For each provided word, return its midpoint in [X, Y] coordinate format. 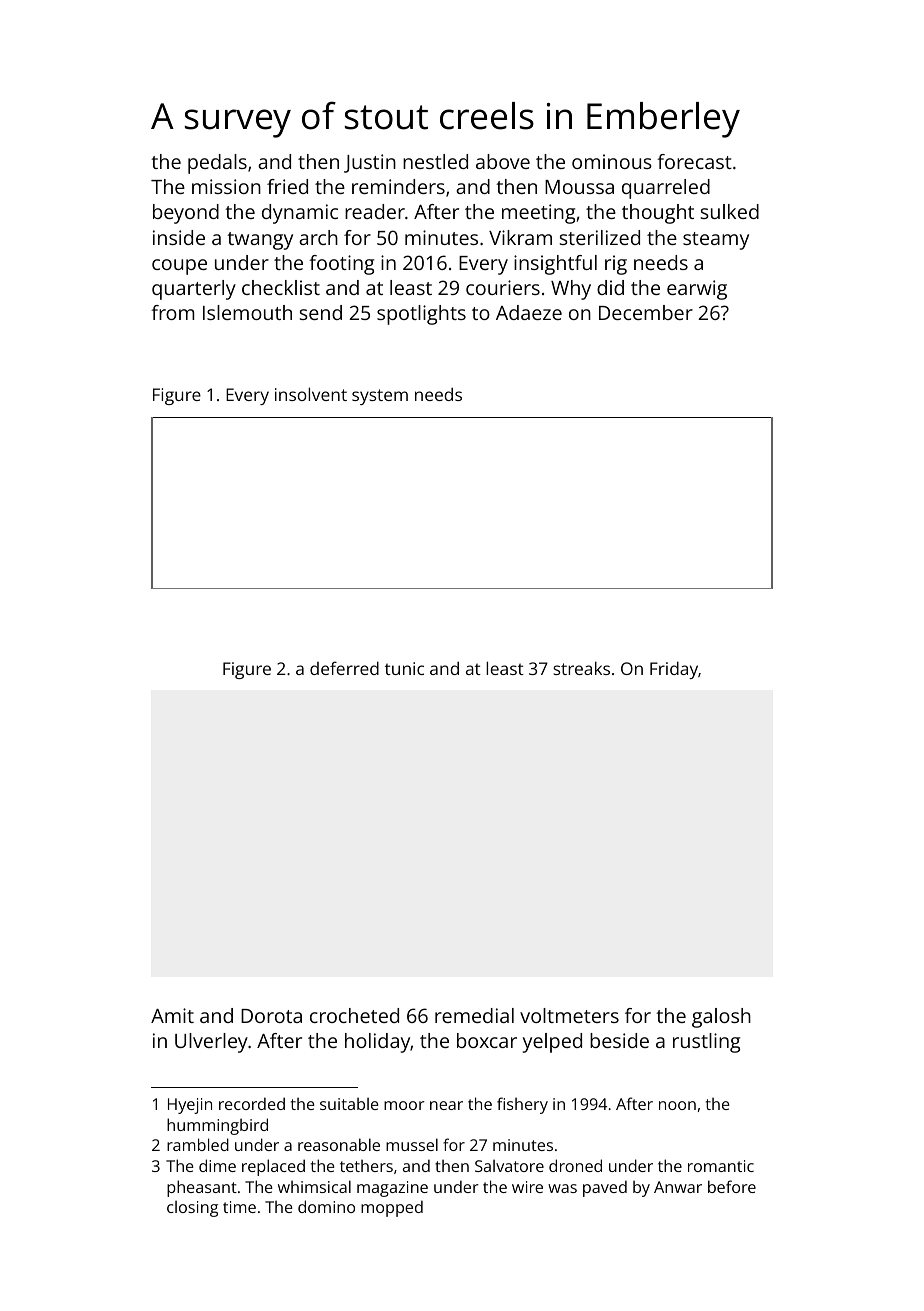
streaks [581, 668]
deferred [344, 668]
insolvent [311, 394]
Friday [674, 670]
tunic [404, 668]
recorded [252, 1103]
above [503, 161]
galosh [721, 1018]
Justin [370, 163]
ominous [612, 161]
